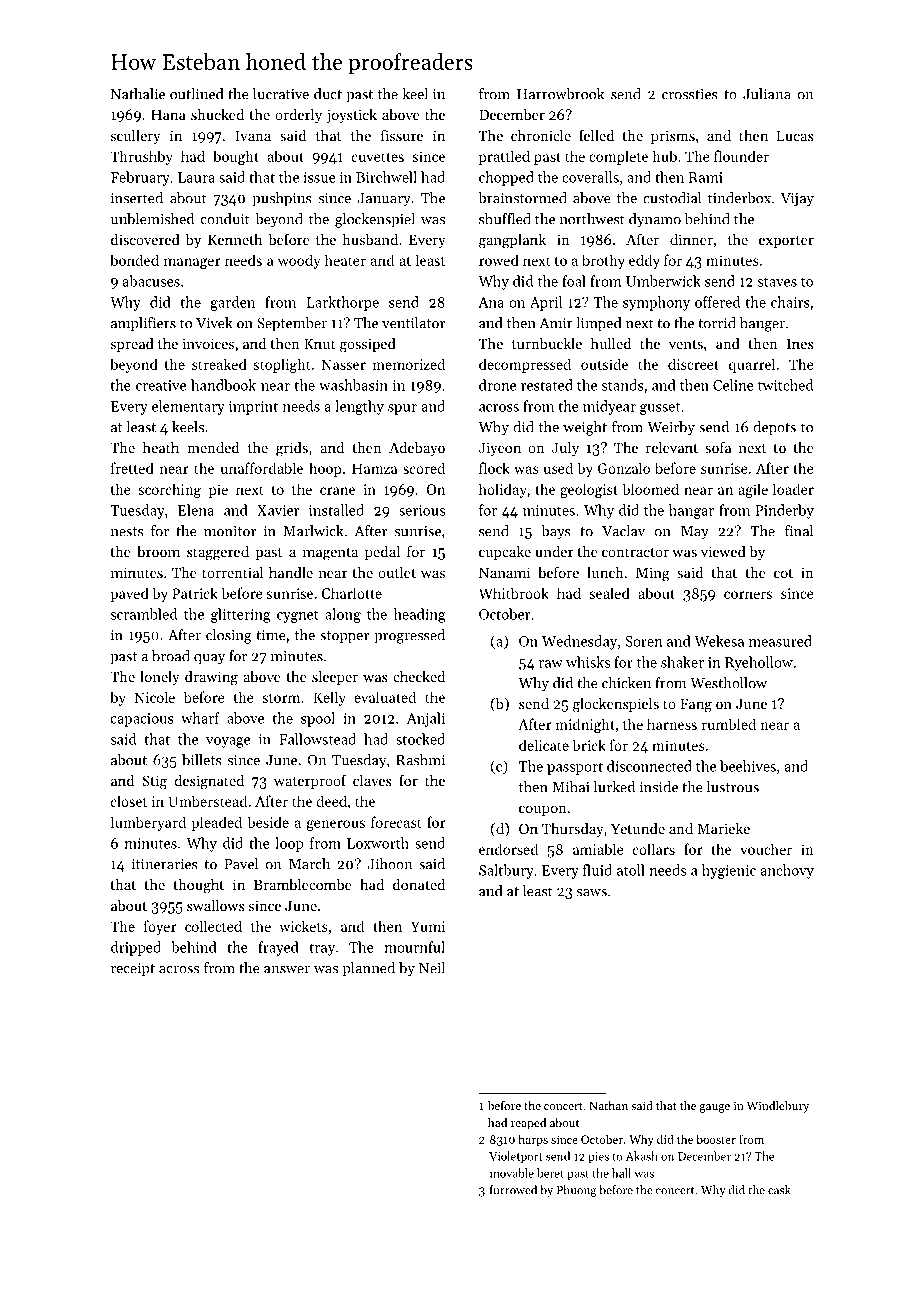  Describe the element at coordinates (420, 739) in the screenshot. I see `stocked` at that location.
